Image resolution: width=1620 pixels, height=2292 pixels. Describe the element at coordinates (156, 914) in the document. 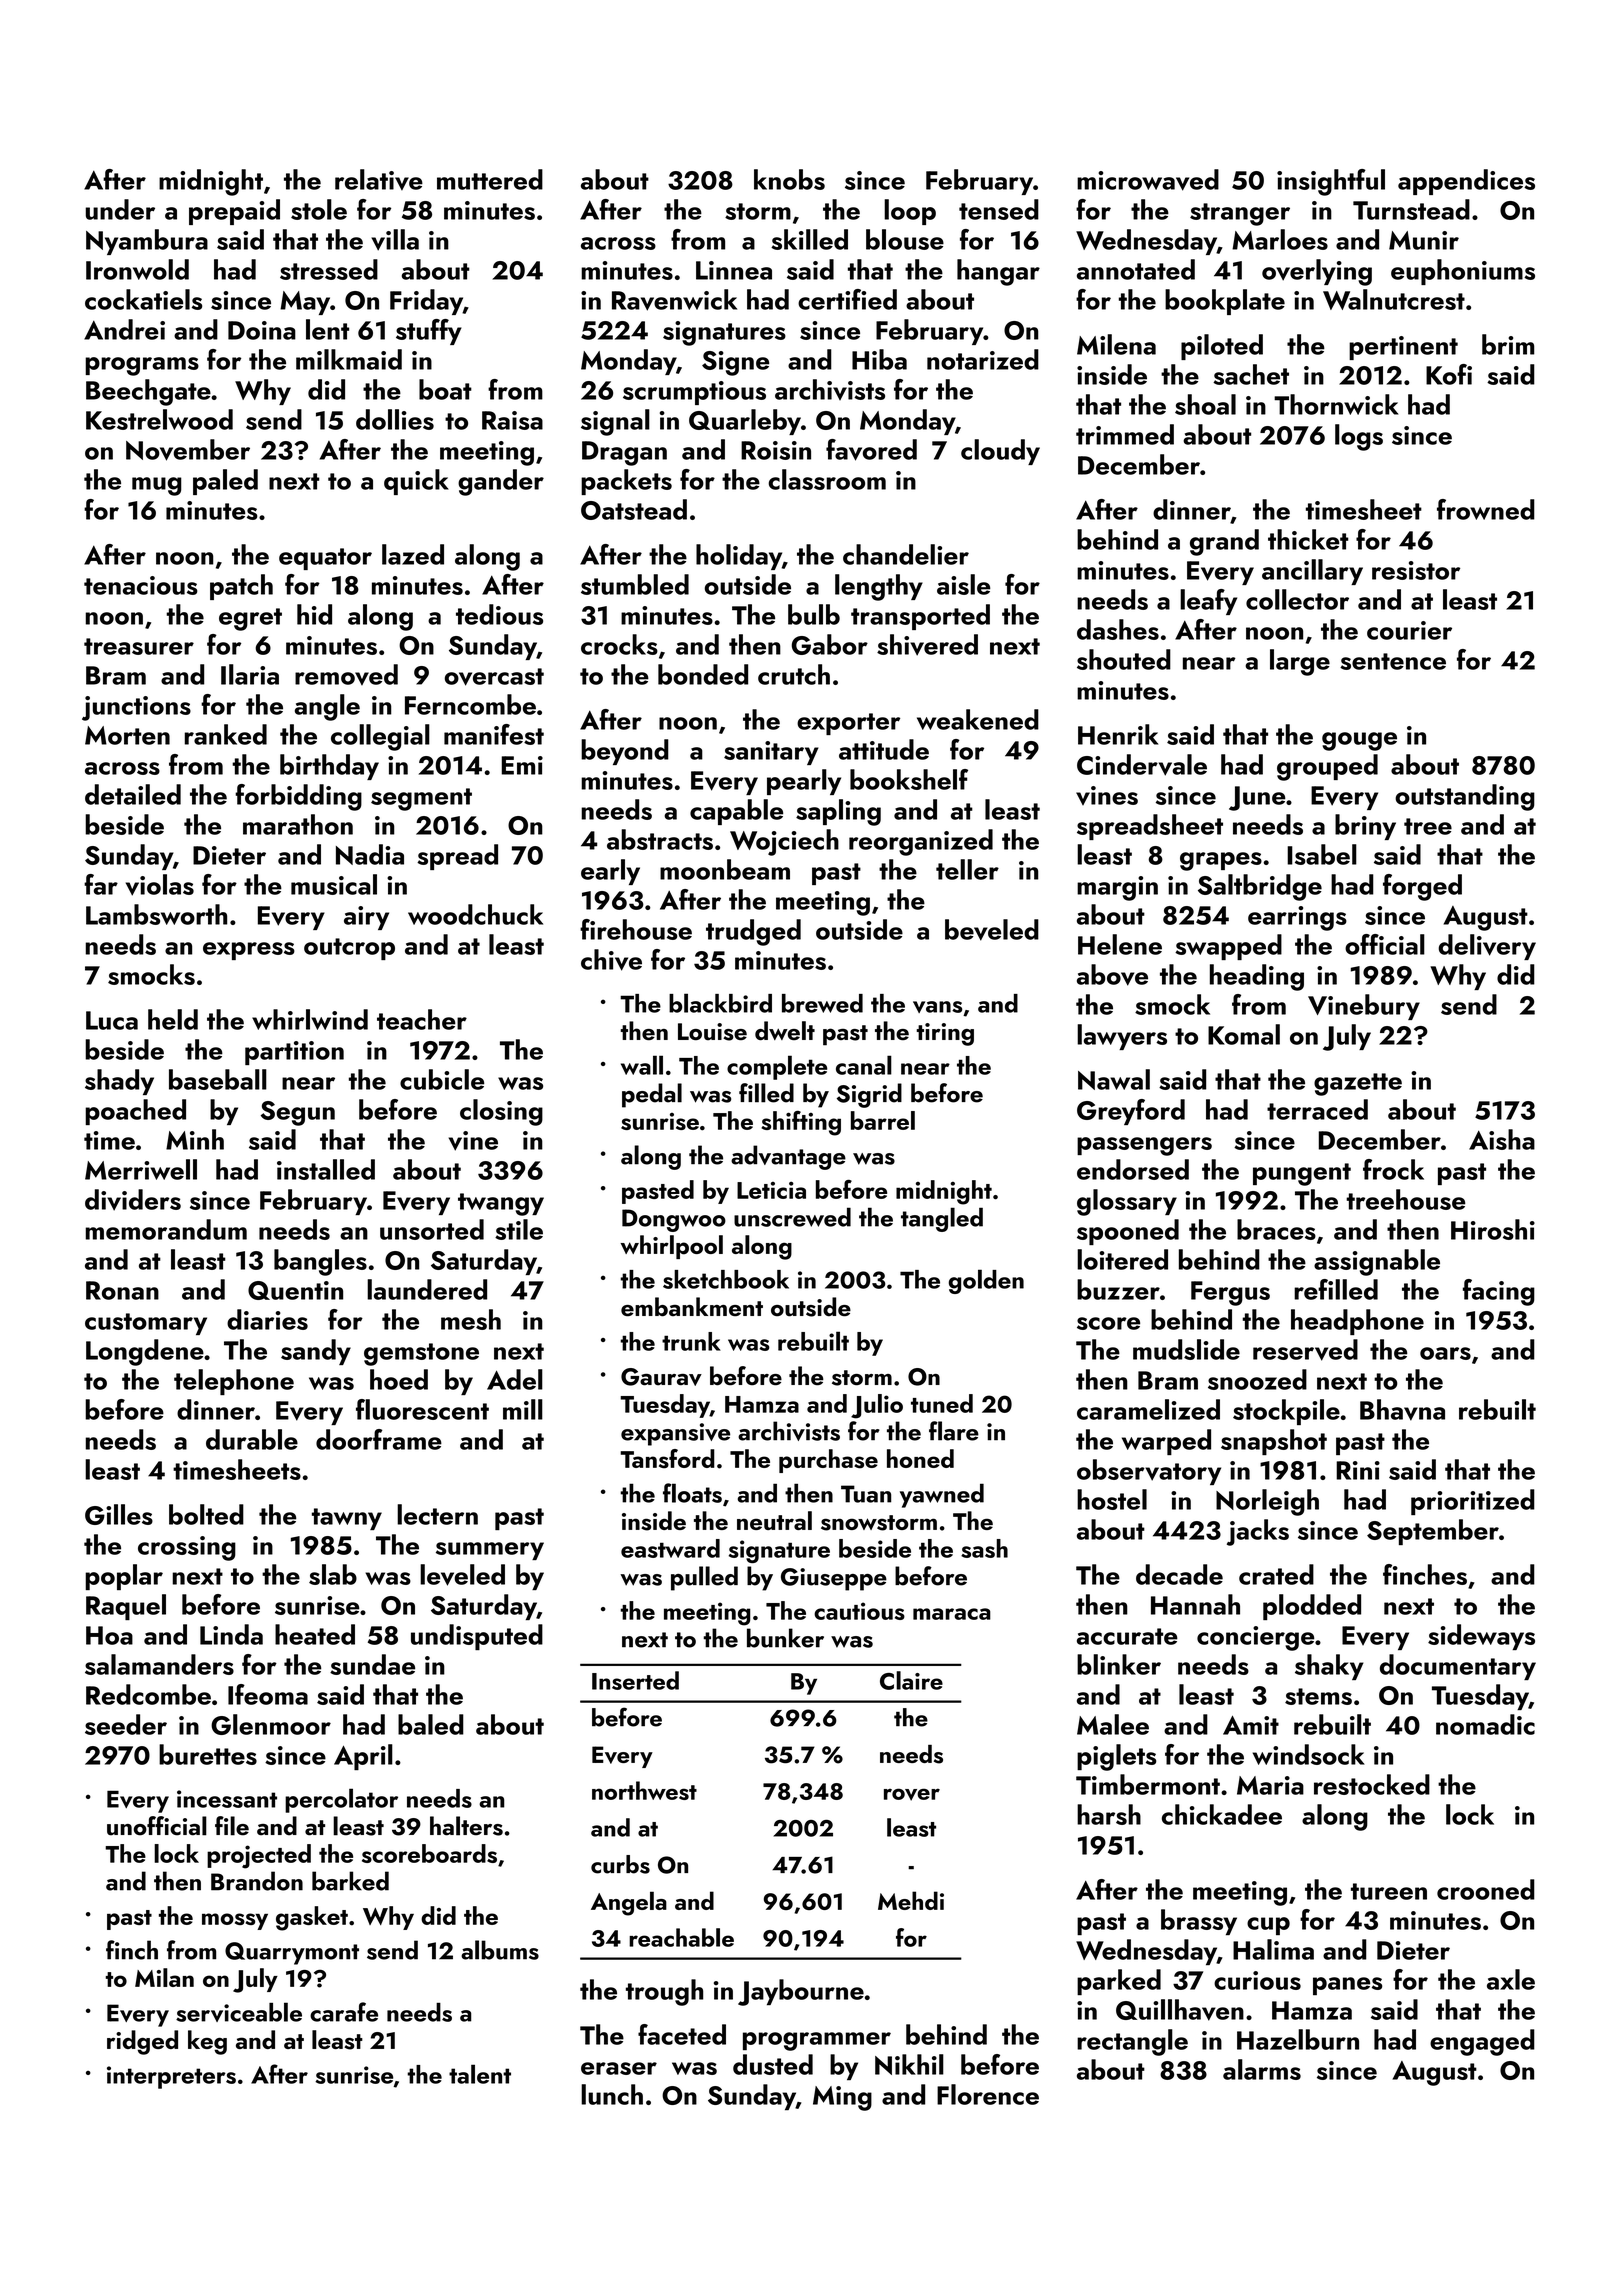

I see `Lambsworth` at that location.
